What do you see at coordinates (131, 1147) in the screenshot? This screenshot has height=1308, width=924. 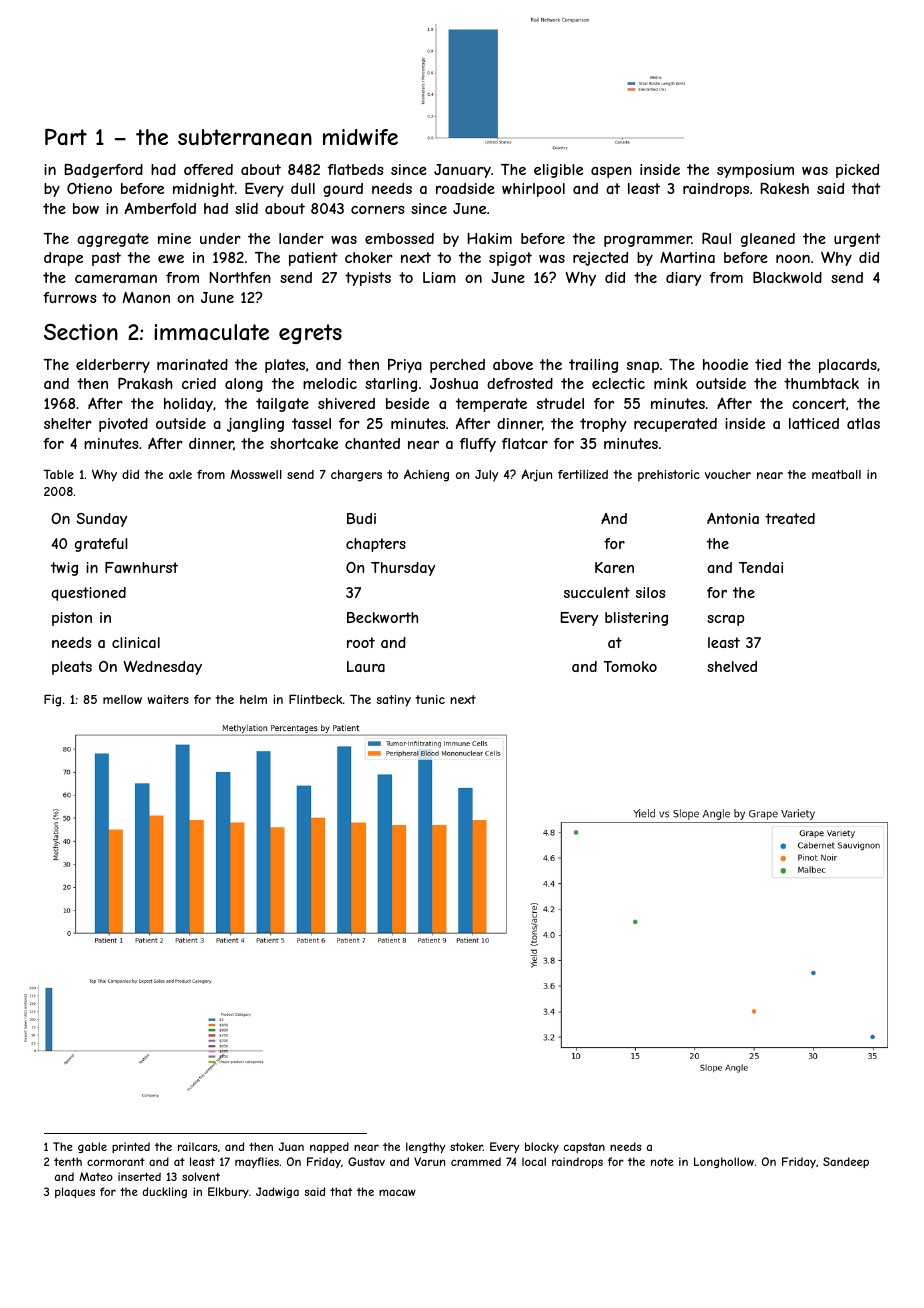 I see `printed` at bounding box center [131, 1147].
